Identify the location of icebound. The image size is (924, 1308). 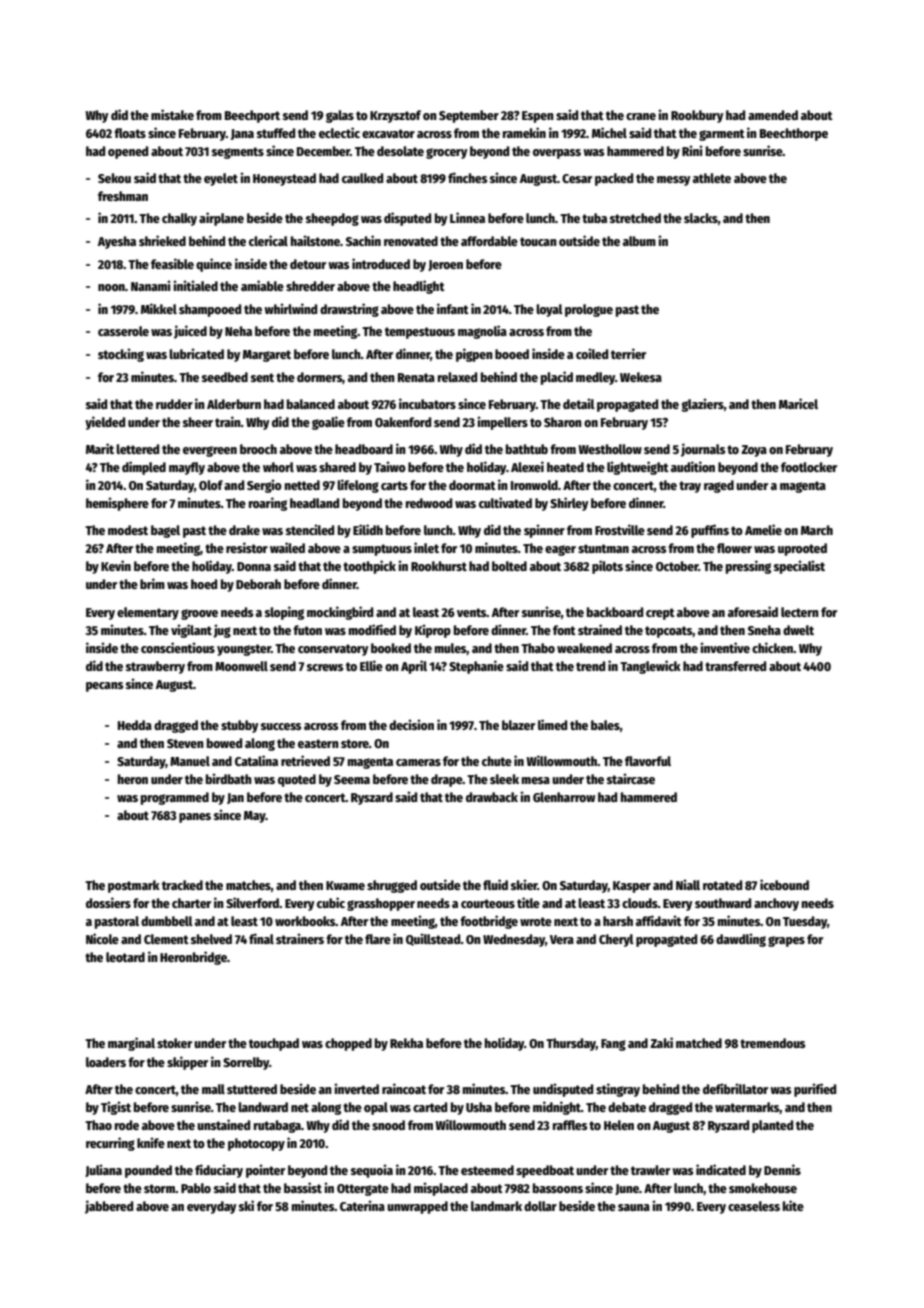
(784, 884).
